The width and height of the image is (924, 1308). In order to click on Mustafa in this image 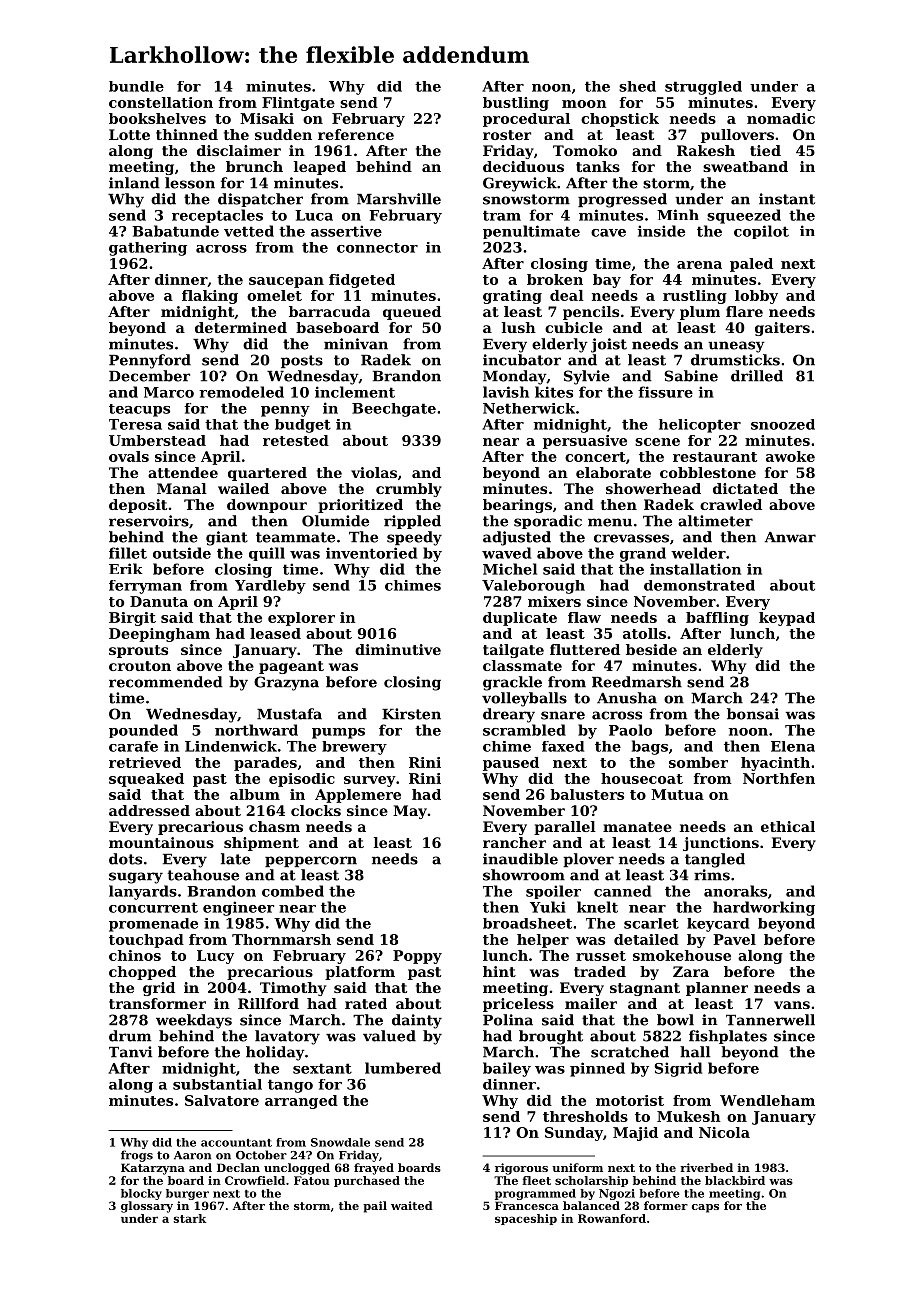, I will do `click(289, 714)`.
